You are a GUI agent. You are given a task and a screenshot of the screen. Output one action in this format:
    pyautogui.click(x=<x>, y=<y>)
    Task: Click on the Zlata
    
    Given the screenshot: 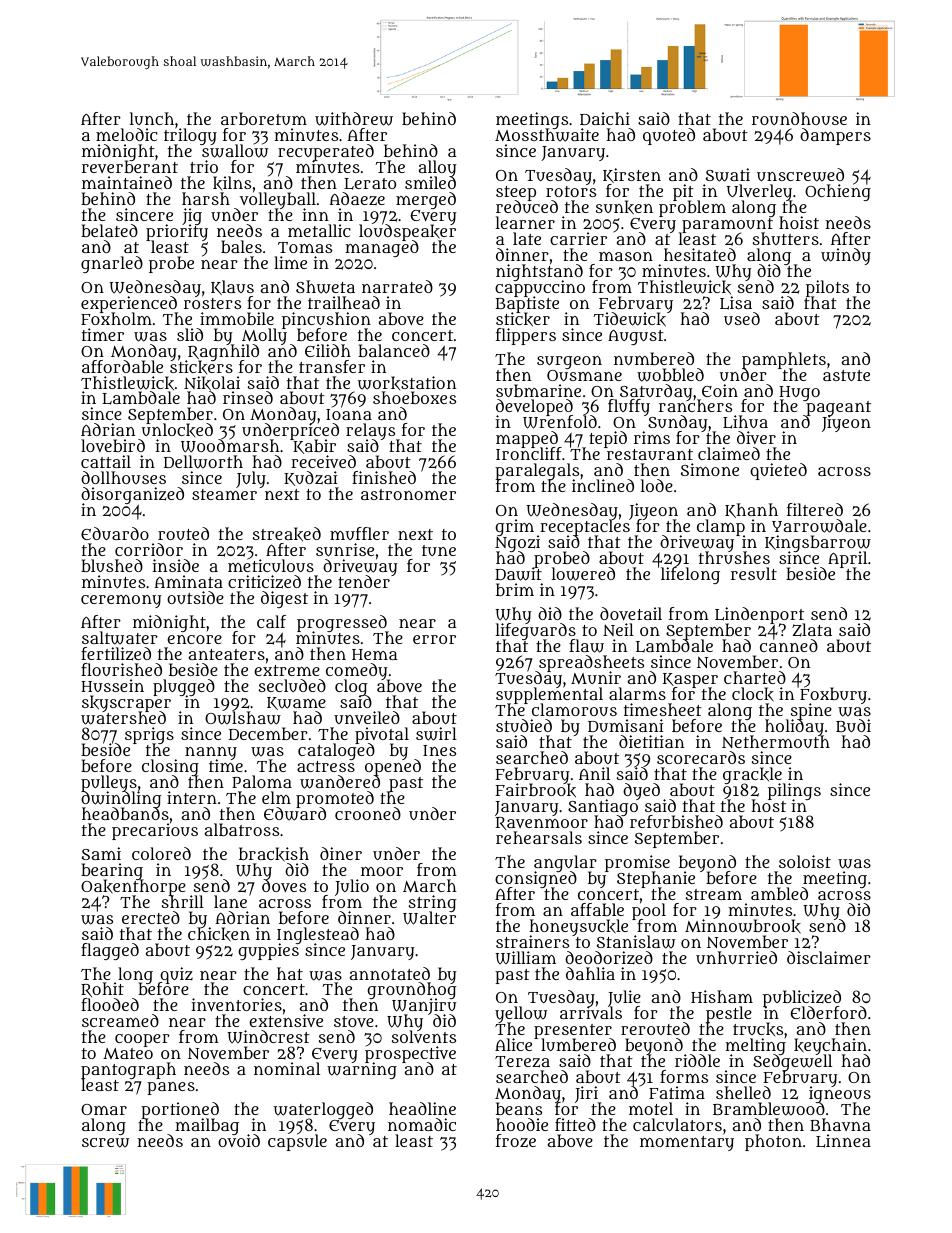 What is the action you would take?
    pyautogui.click(x=812, y=630)
